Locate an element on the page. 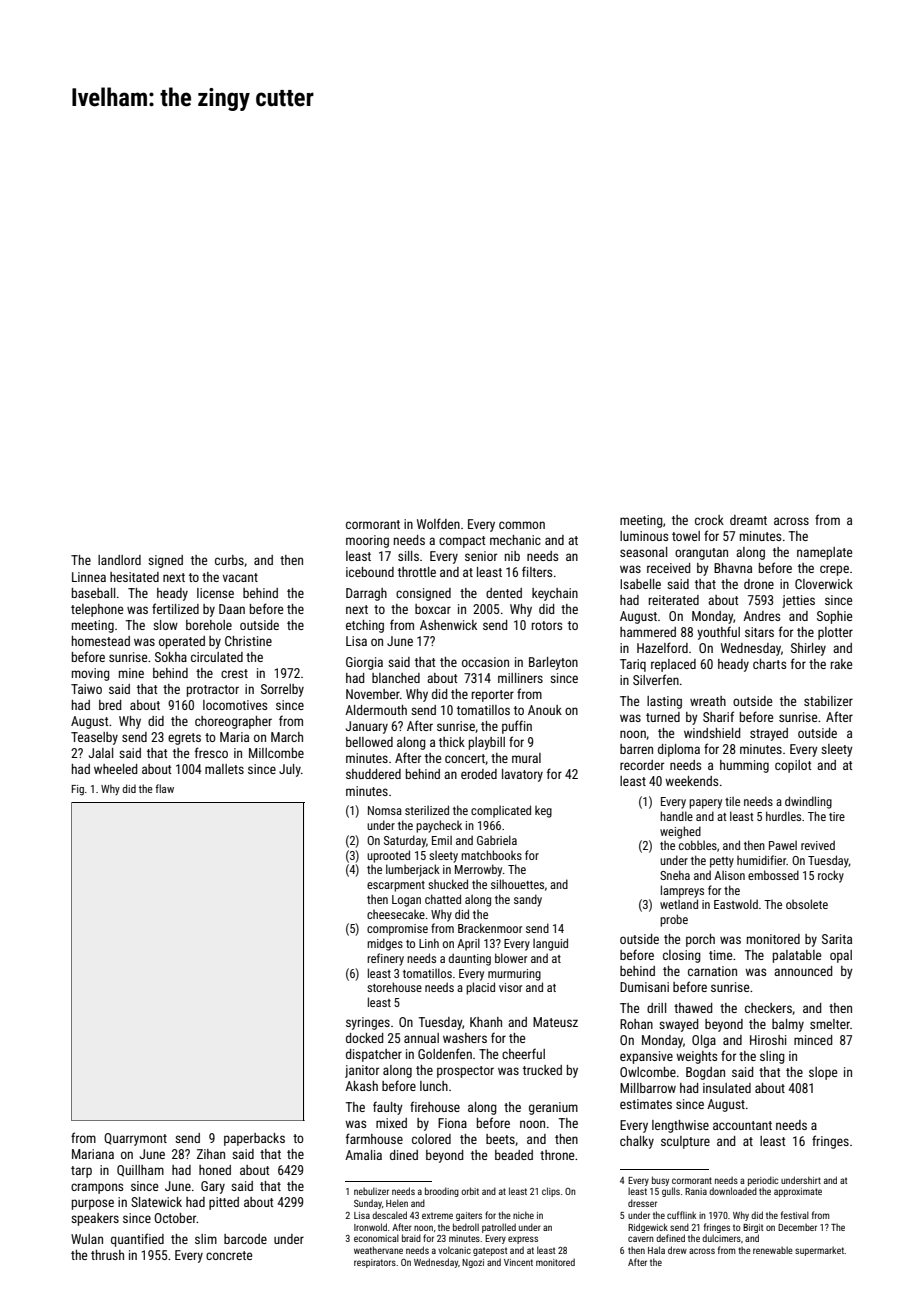 Image resolution: width=924 pixels, height=1308 pixels. Anouk is located at coordinates (545, 710).
